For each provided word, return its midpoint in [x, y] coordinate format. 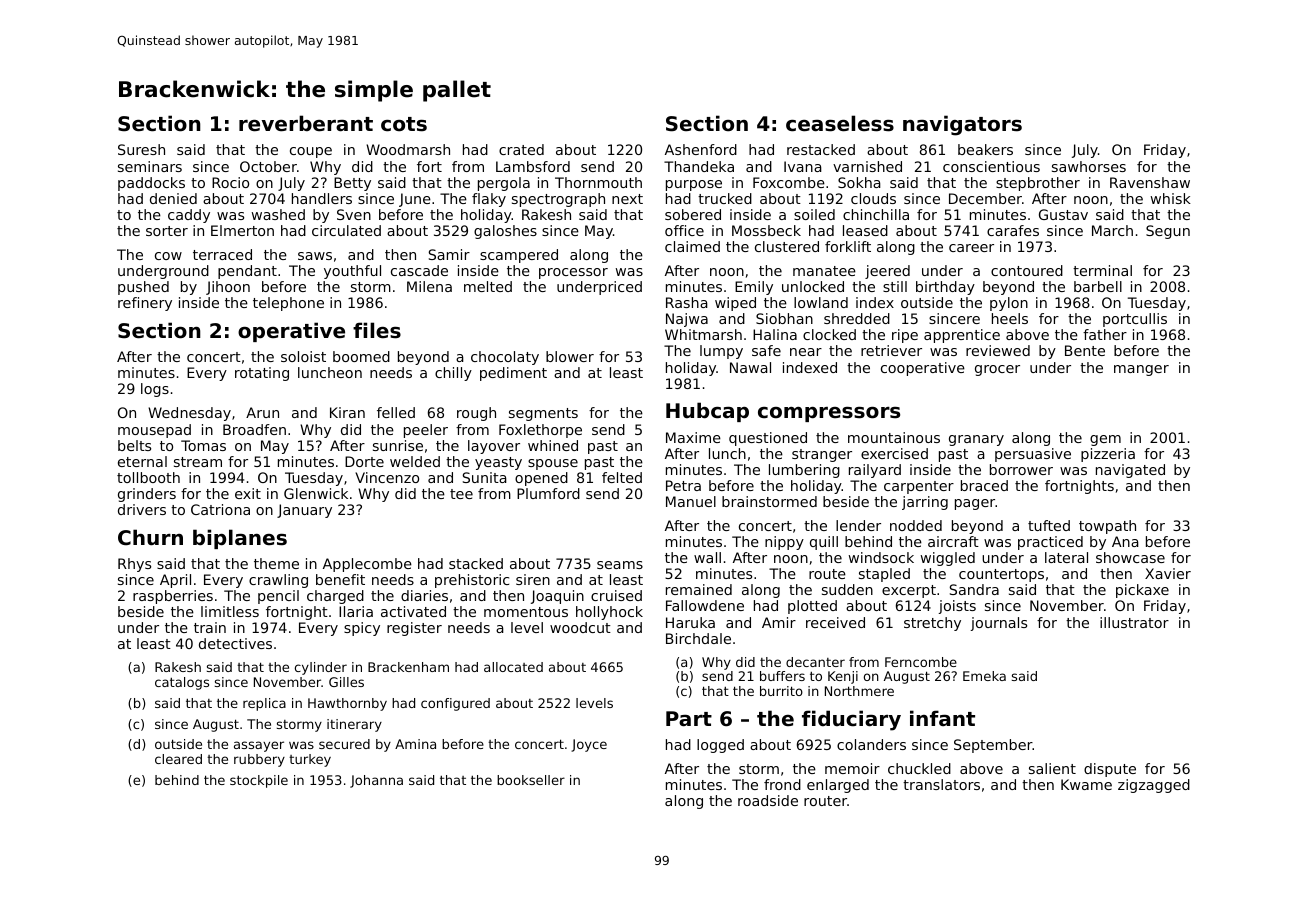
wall [707, 557]
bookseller [531, 780]
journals [999, 624]
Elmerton [242, 230]
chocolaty [505, 358]
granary [976, 440]
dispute [1110, 770]
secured [344, 744]
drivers [142, 509]
